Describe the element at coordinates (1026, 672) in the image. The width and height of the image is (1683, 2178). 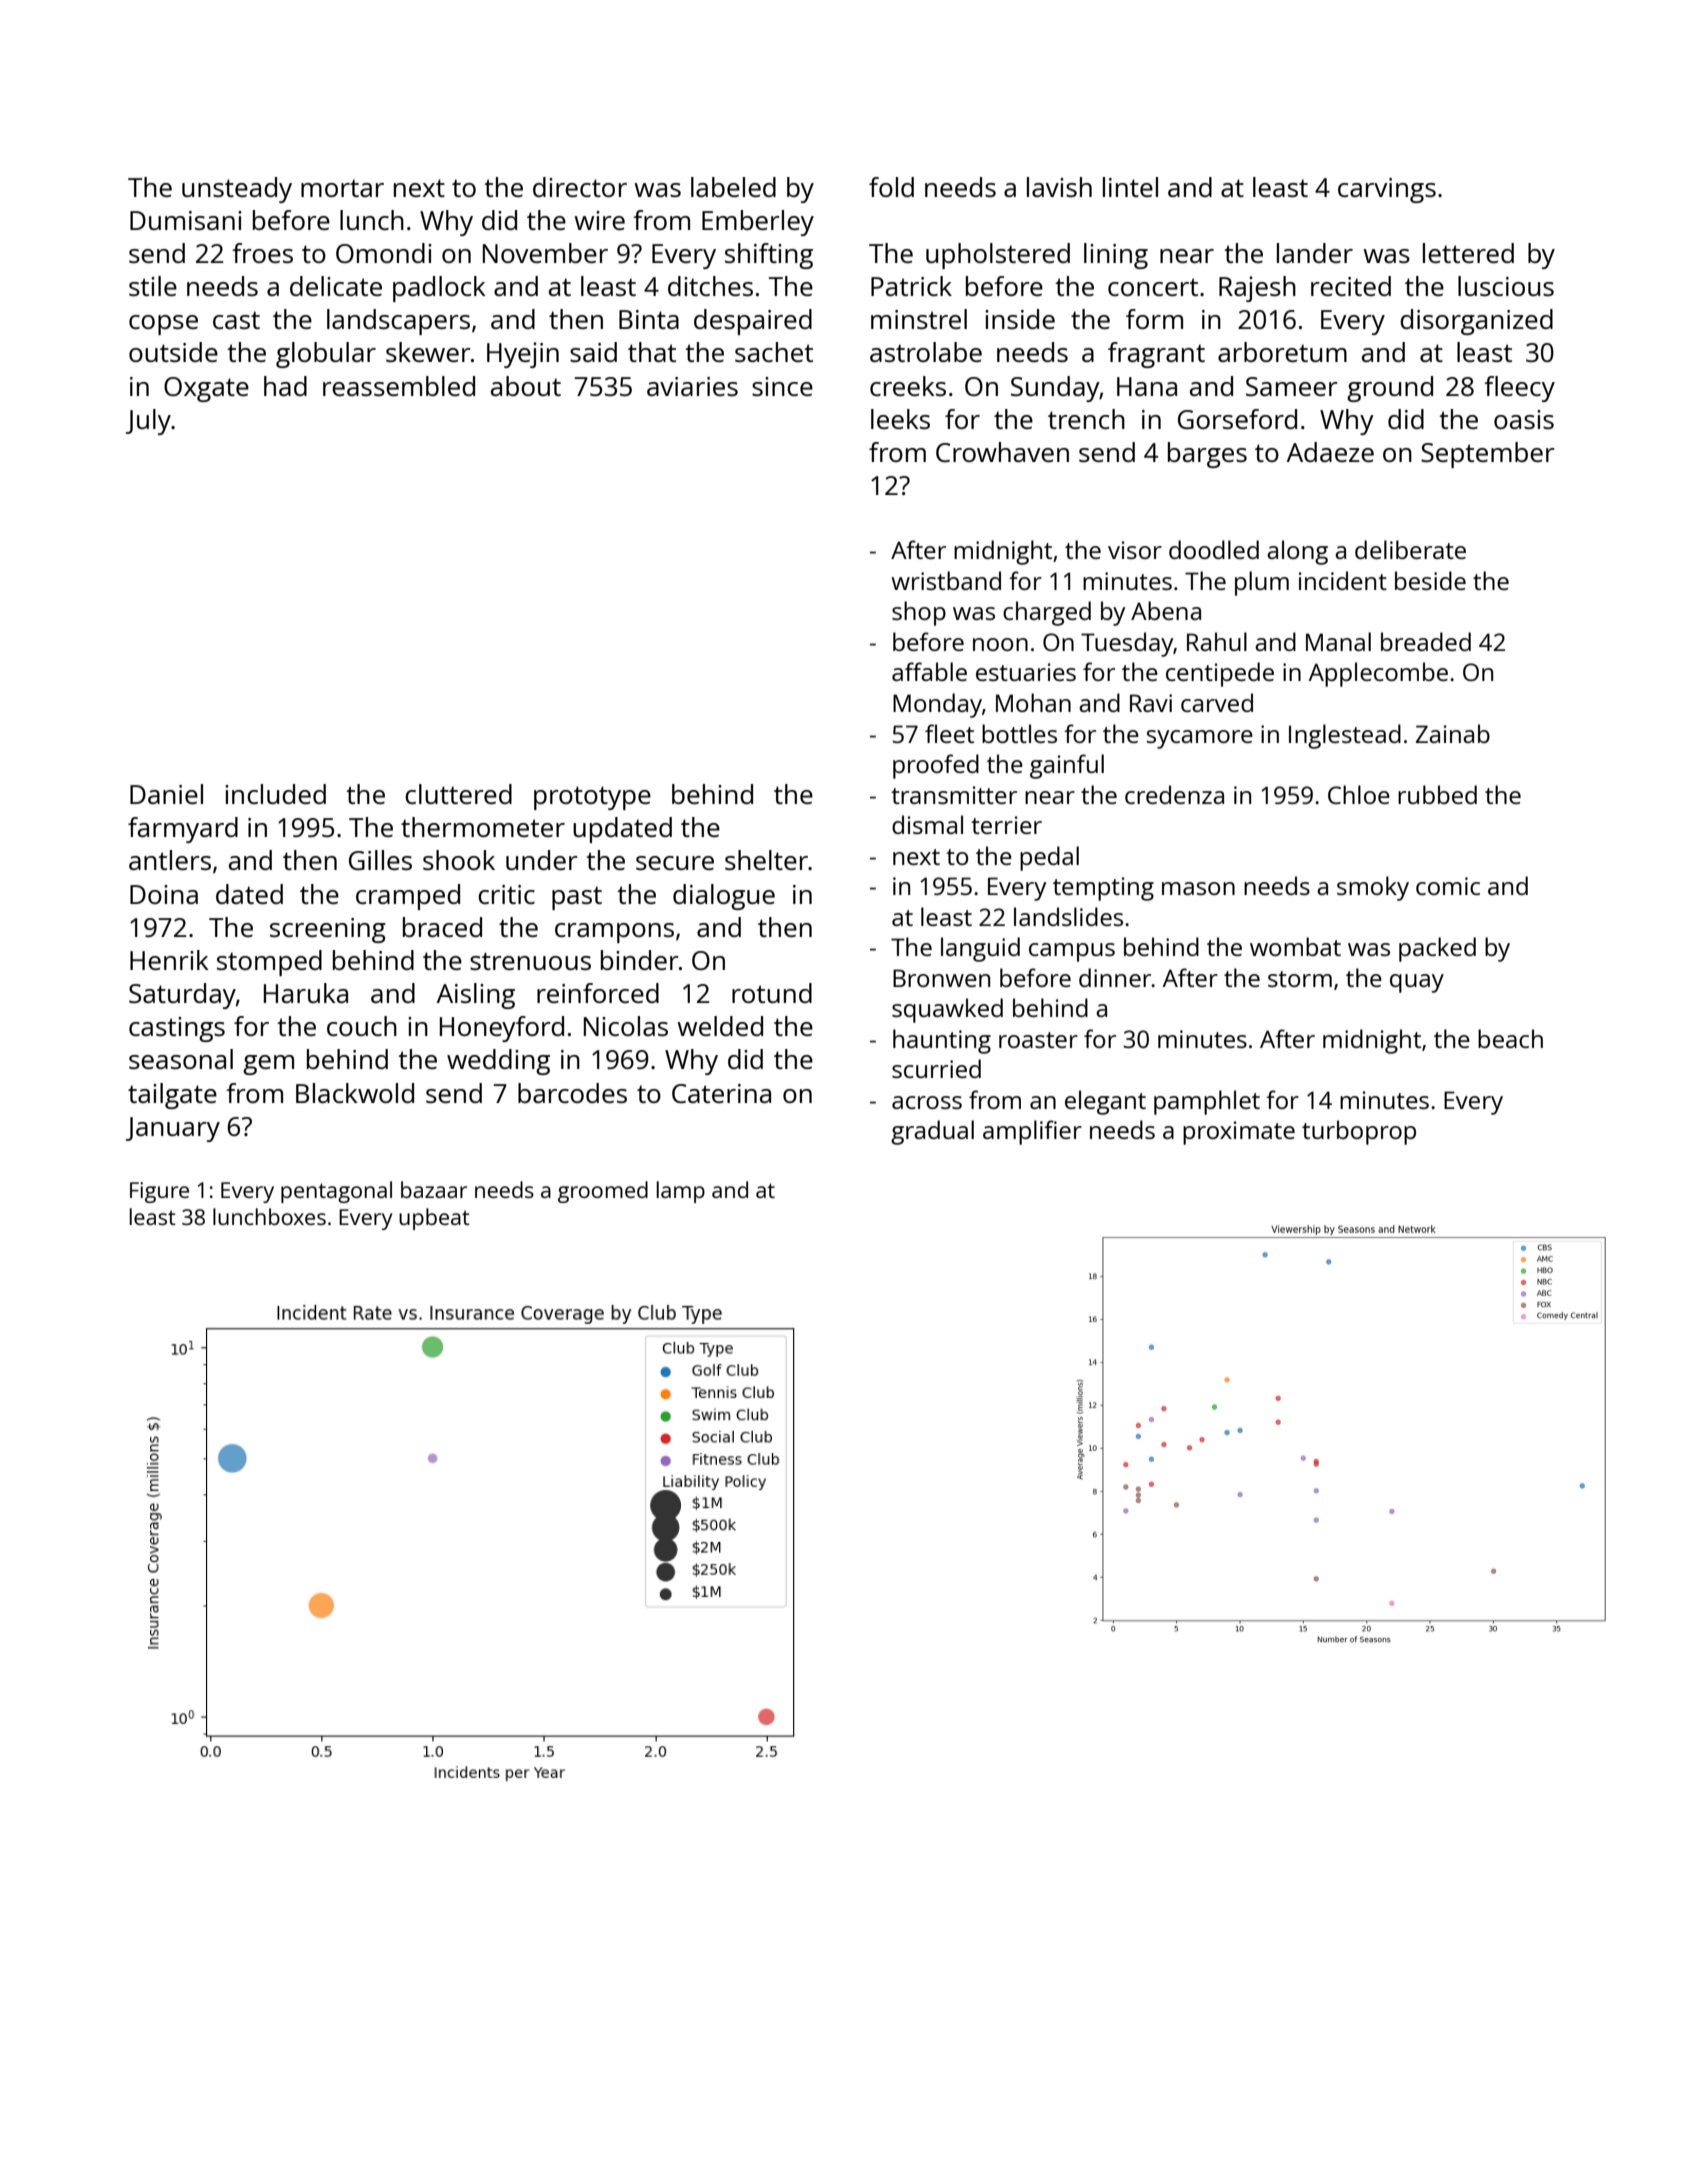
I see `estuaries` at that location.
